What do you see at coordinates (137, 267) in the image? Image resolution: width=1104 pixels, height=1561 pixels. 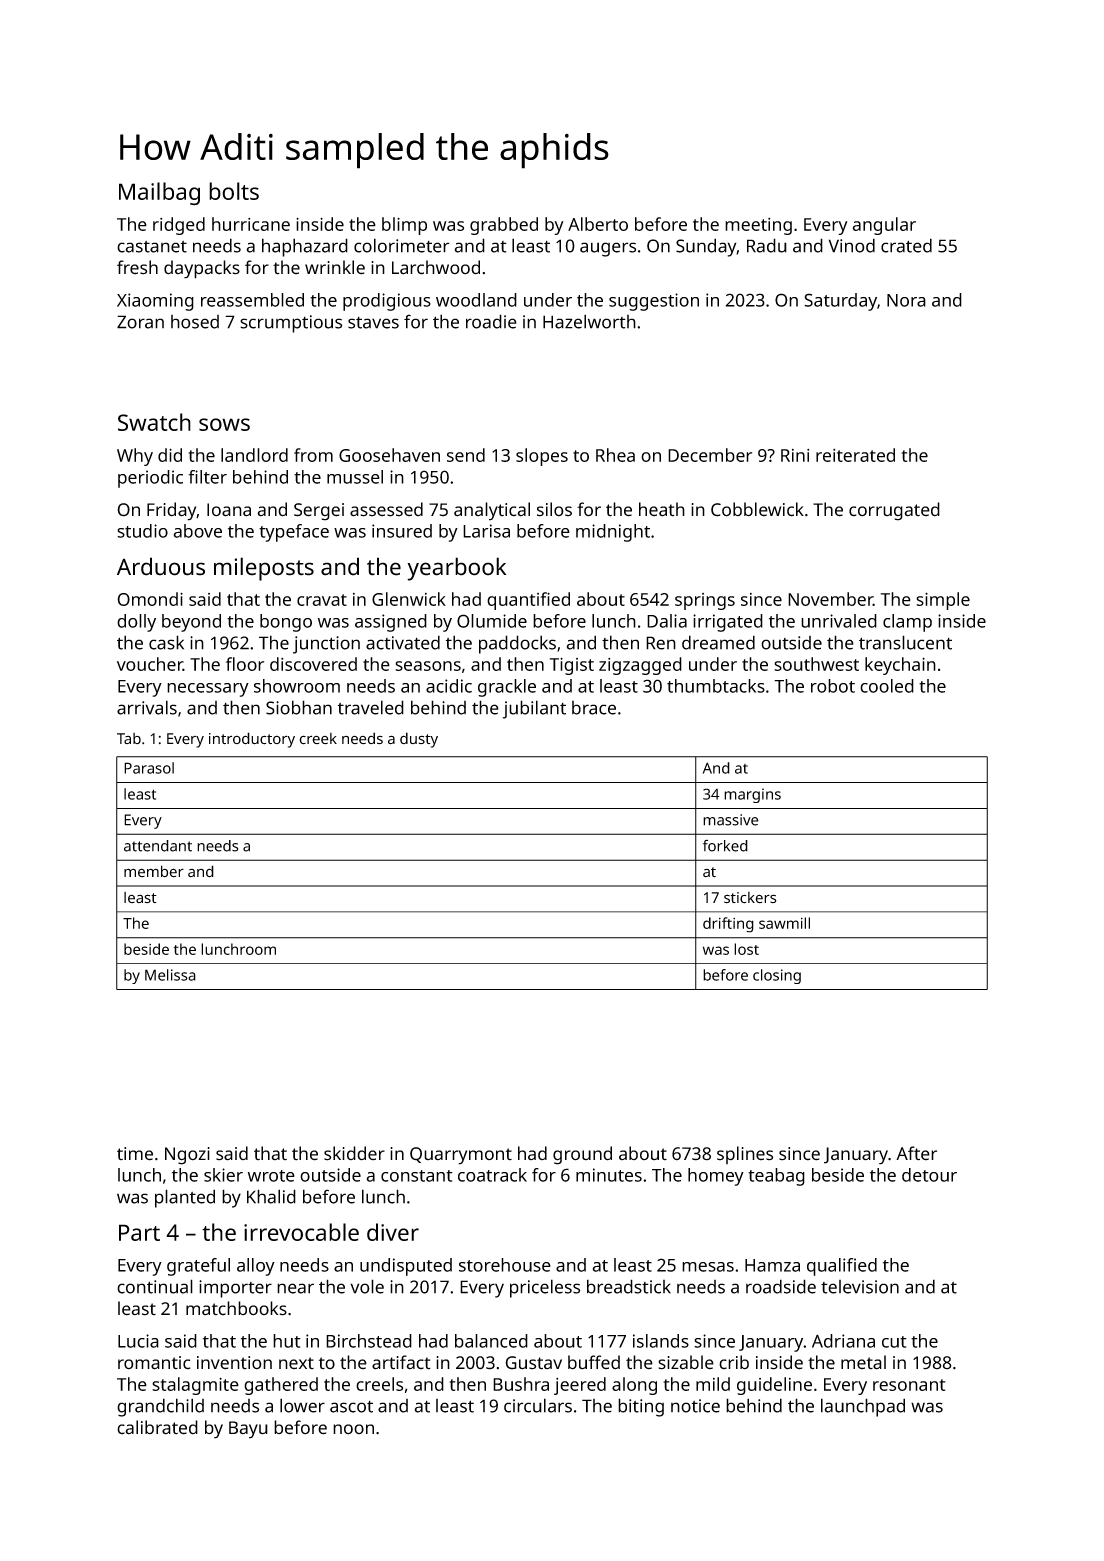 I see `fresh` at bounding box center [137, 267].
